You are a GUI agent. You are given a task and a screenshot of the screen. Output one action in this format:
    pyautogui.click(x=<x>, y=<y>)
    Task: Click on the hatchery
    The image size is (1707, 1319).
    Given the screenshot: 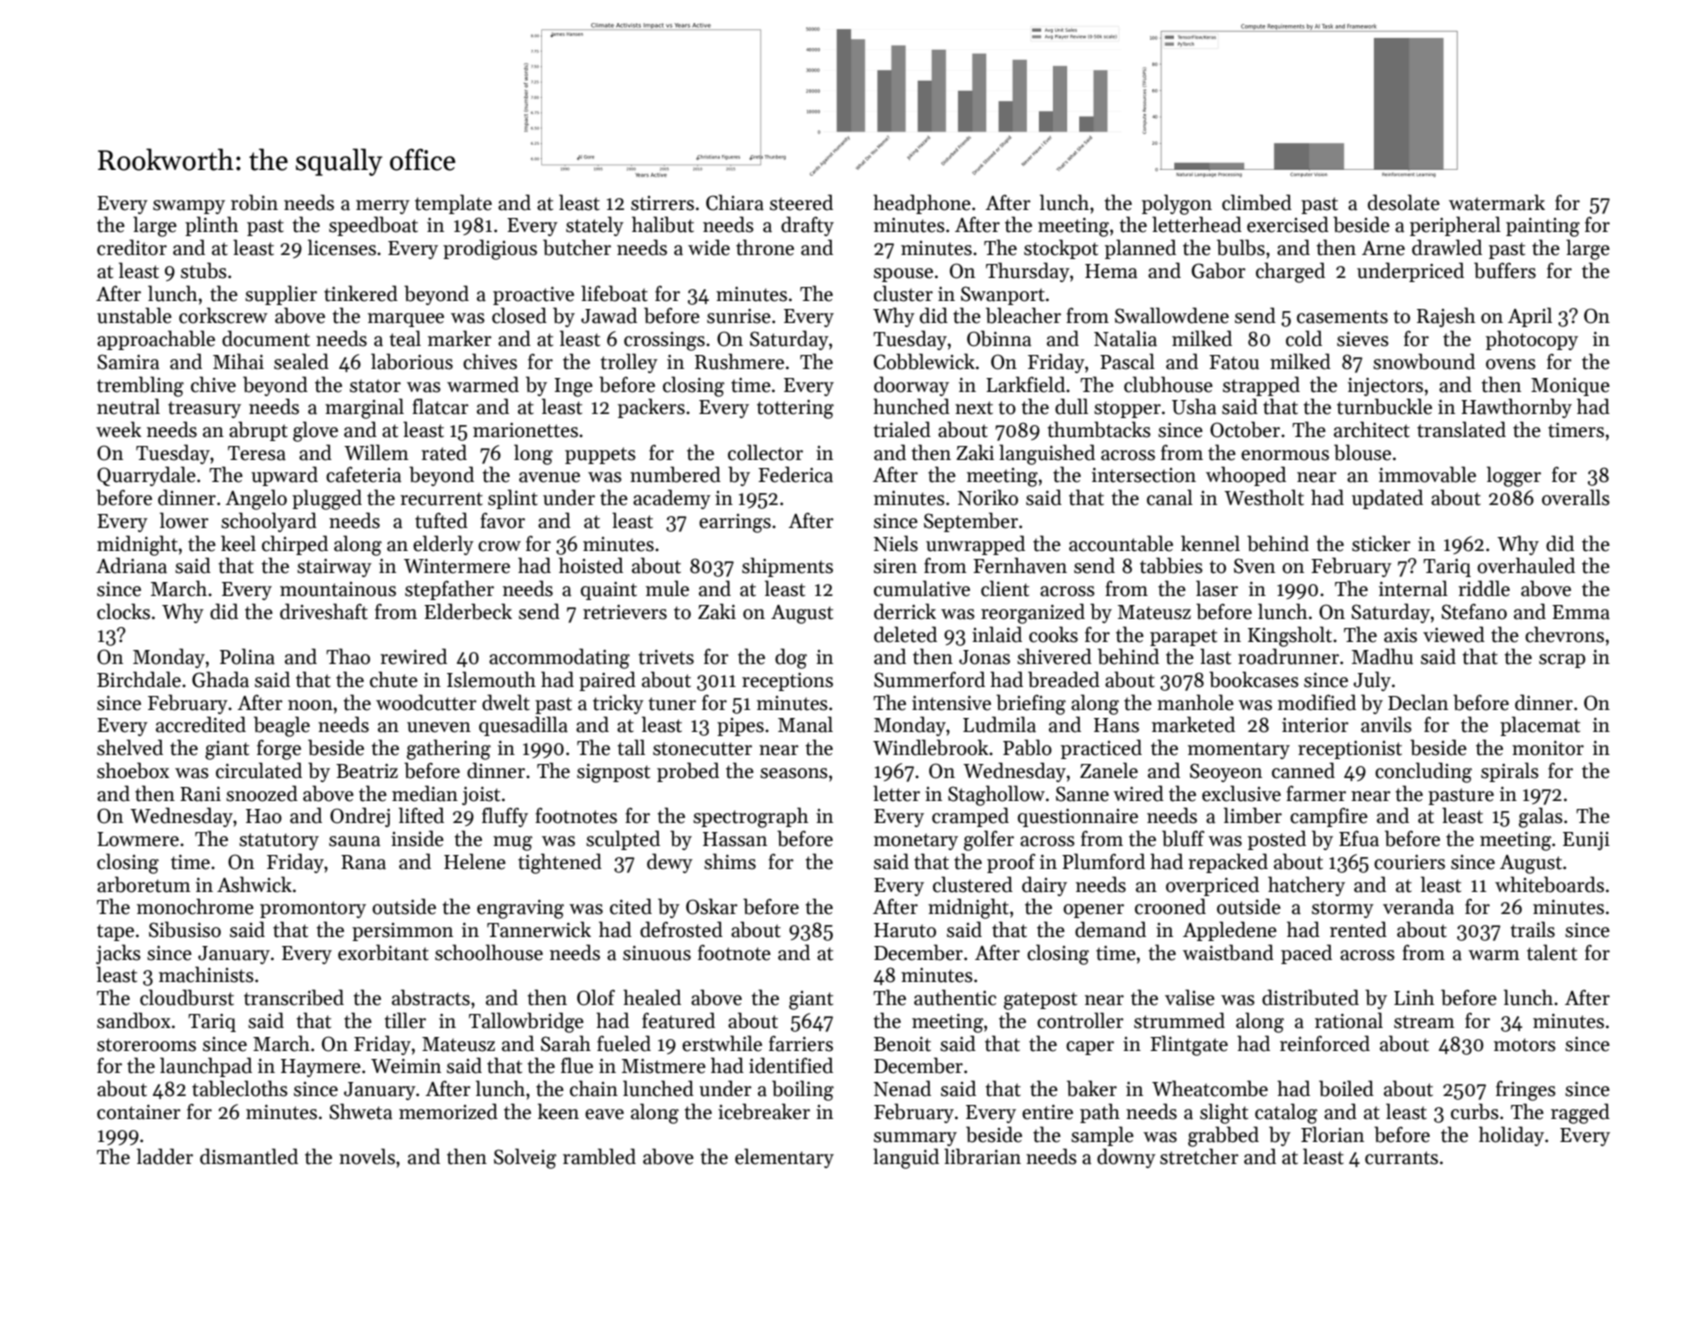 What is the action you would take?
    pyautogui.click(x=1306, y=886)
